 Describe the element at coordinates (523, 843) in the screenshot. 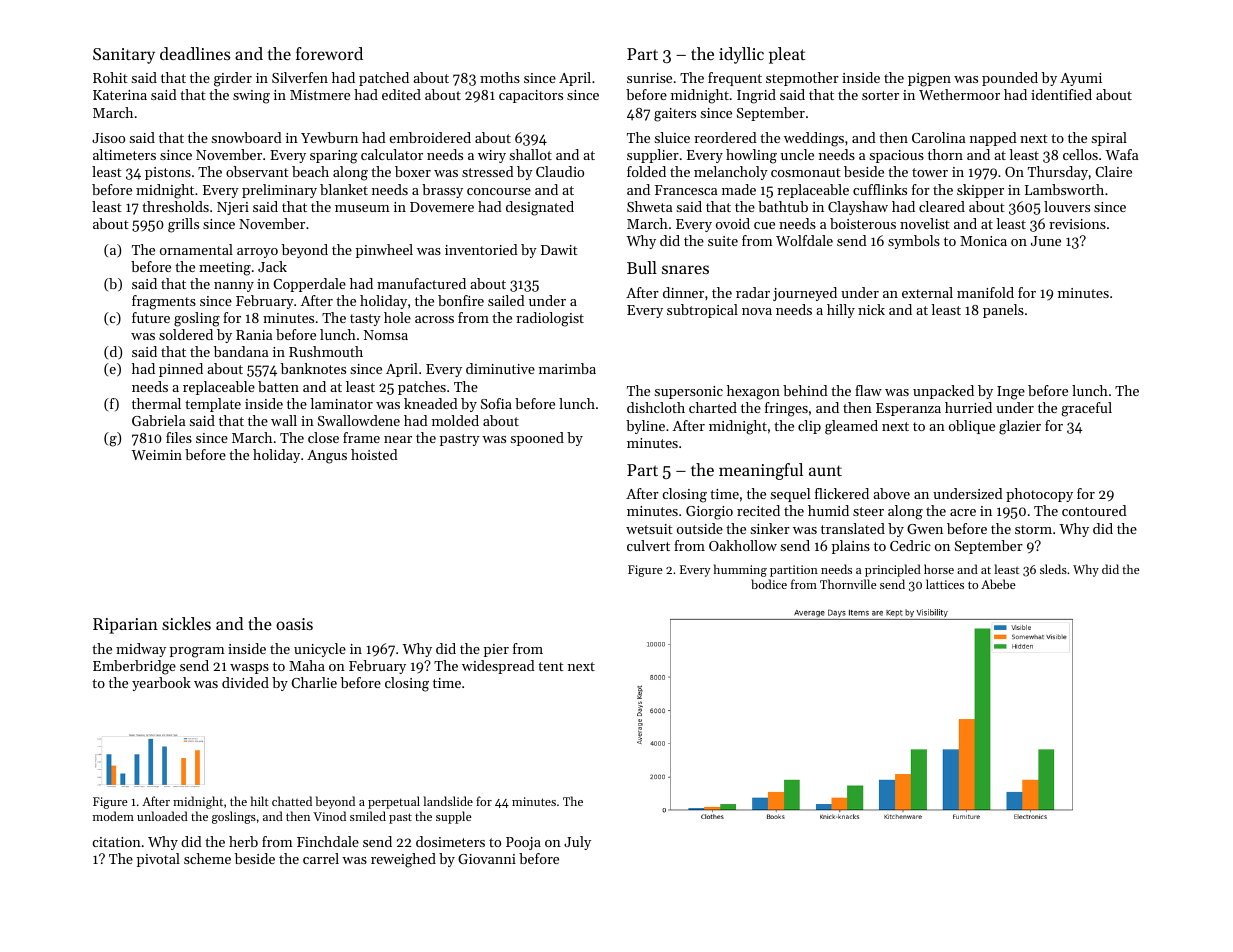

I see `Pooja` at that location.
